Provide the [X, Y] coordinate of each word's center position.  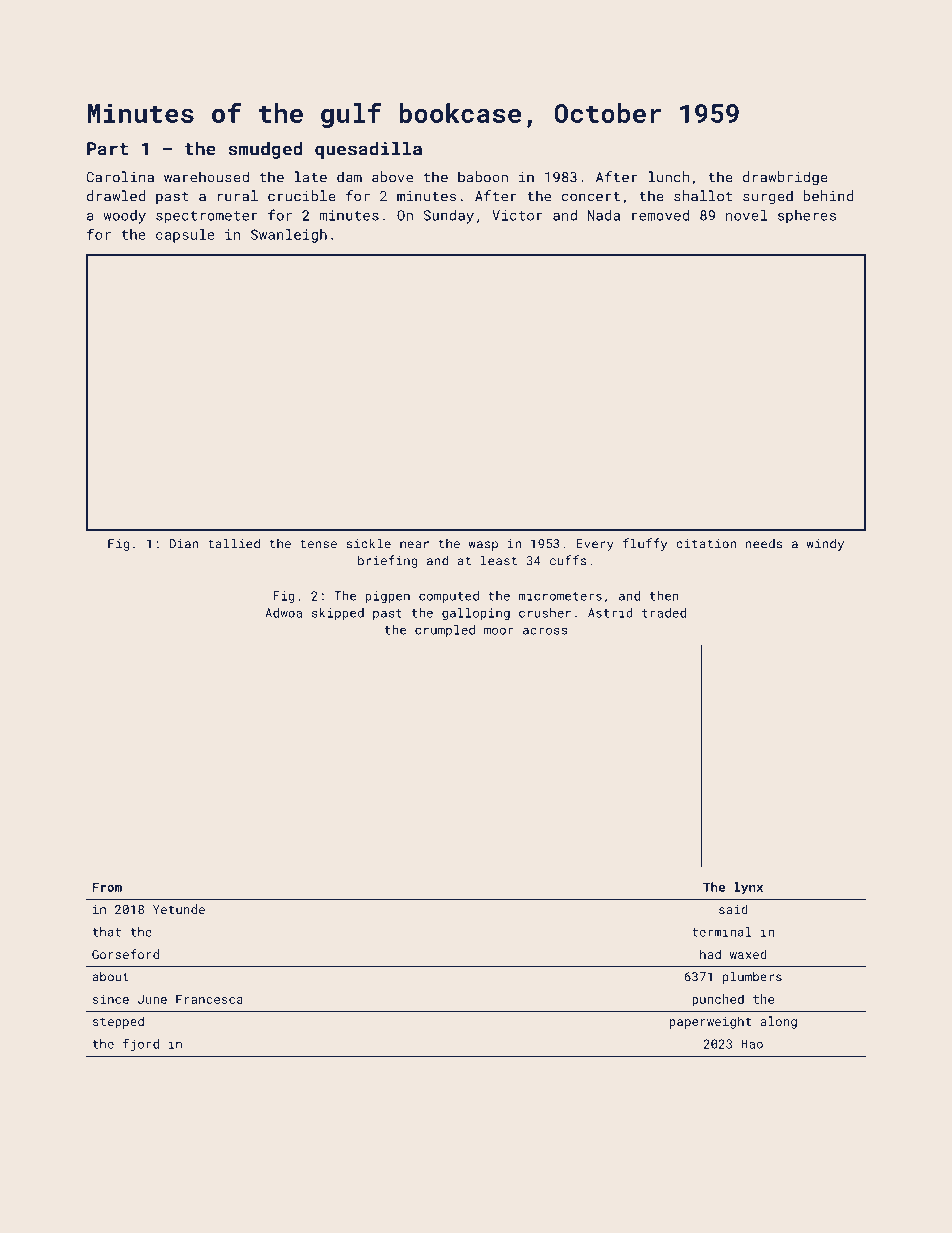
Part [107, 149]
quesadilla [368, 150]
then [664, 596]
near [414, 545]
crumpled [445, 631]
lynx [748, 888]
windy [825, 544]
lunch [668, 177]
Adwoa [283, 613]
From [107, 887]
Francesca [209, 999]
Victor [517, 215]
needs [764, 544]
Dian [184, 544]
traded [664, 613]
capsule [185, 236]
